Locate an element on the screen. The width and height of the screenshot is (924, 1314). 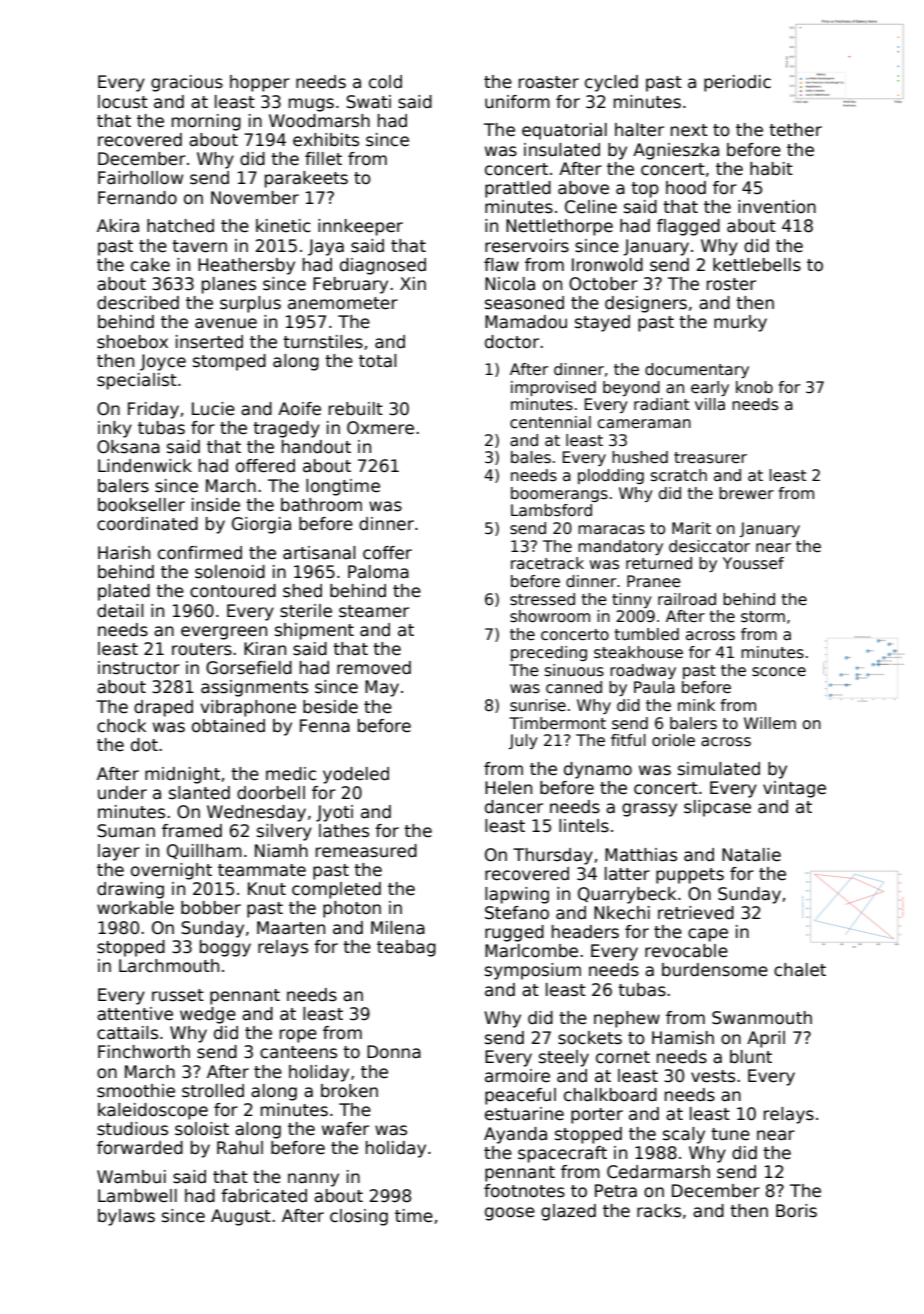
invention is located at coordinates (777, 207).
